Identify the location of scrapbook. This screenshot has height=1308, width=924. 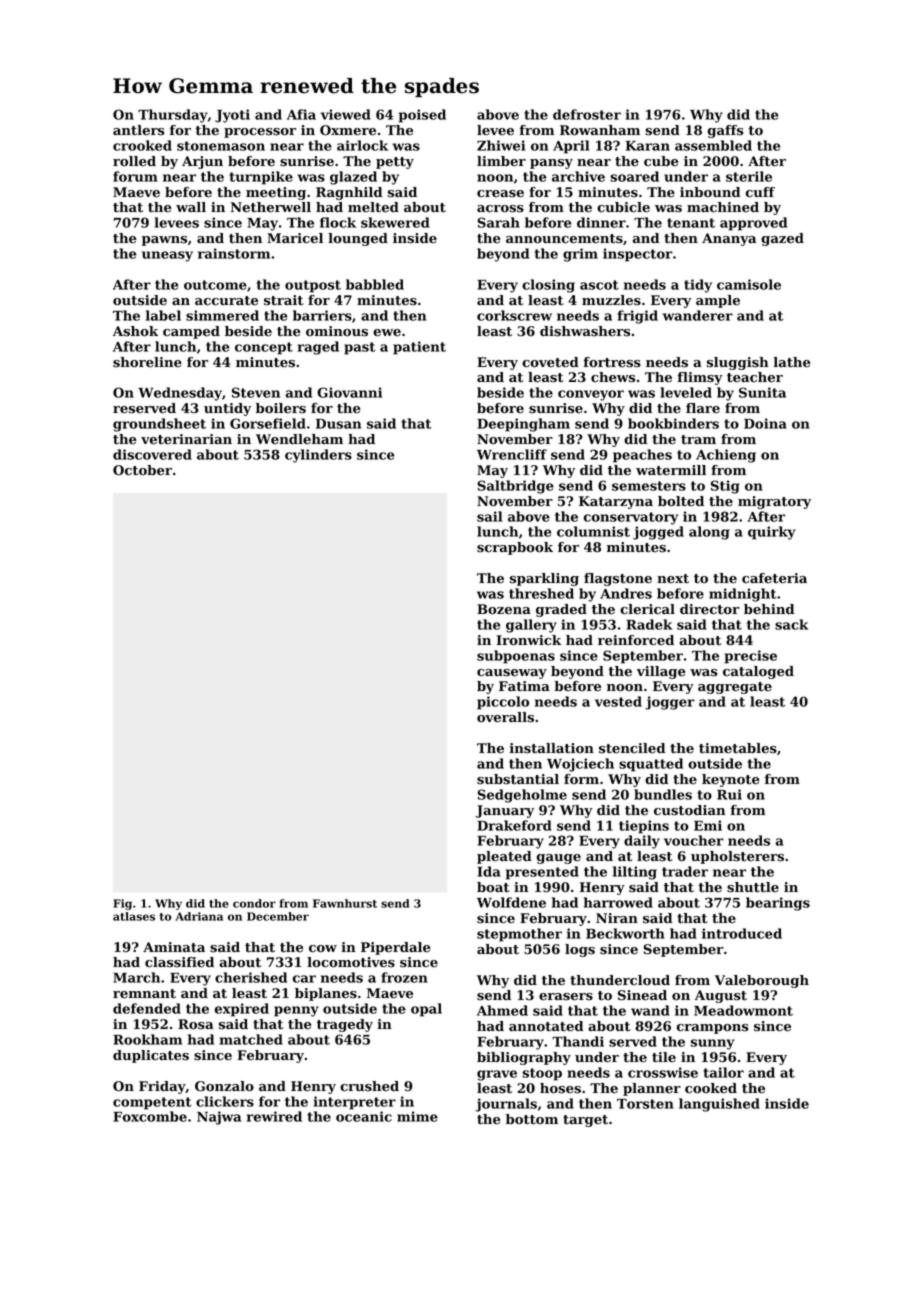
(515, 548).
